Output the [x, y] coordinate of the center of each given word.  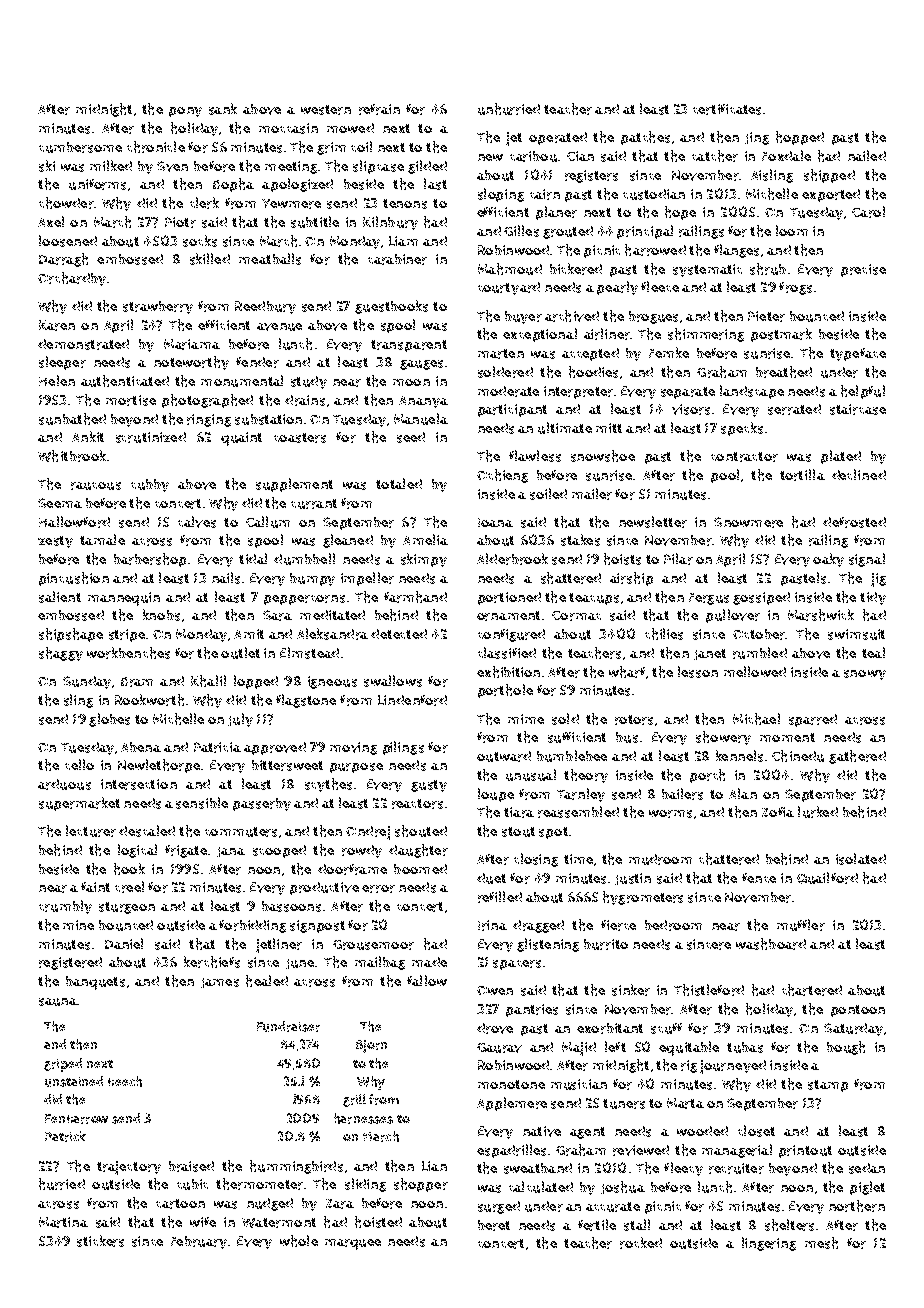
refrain [379, 109]
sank [223, 109]
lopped [256, 682]
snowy [865, 675]
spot [553, 833]
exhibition [508, 672]
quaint [241, 439]
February [199, 1242]
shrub [768, 269]
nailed [867, 155]
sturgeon [127, 908]
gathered [857, 757]
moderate [508, 391]
